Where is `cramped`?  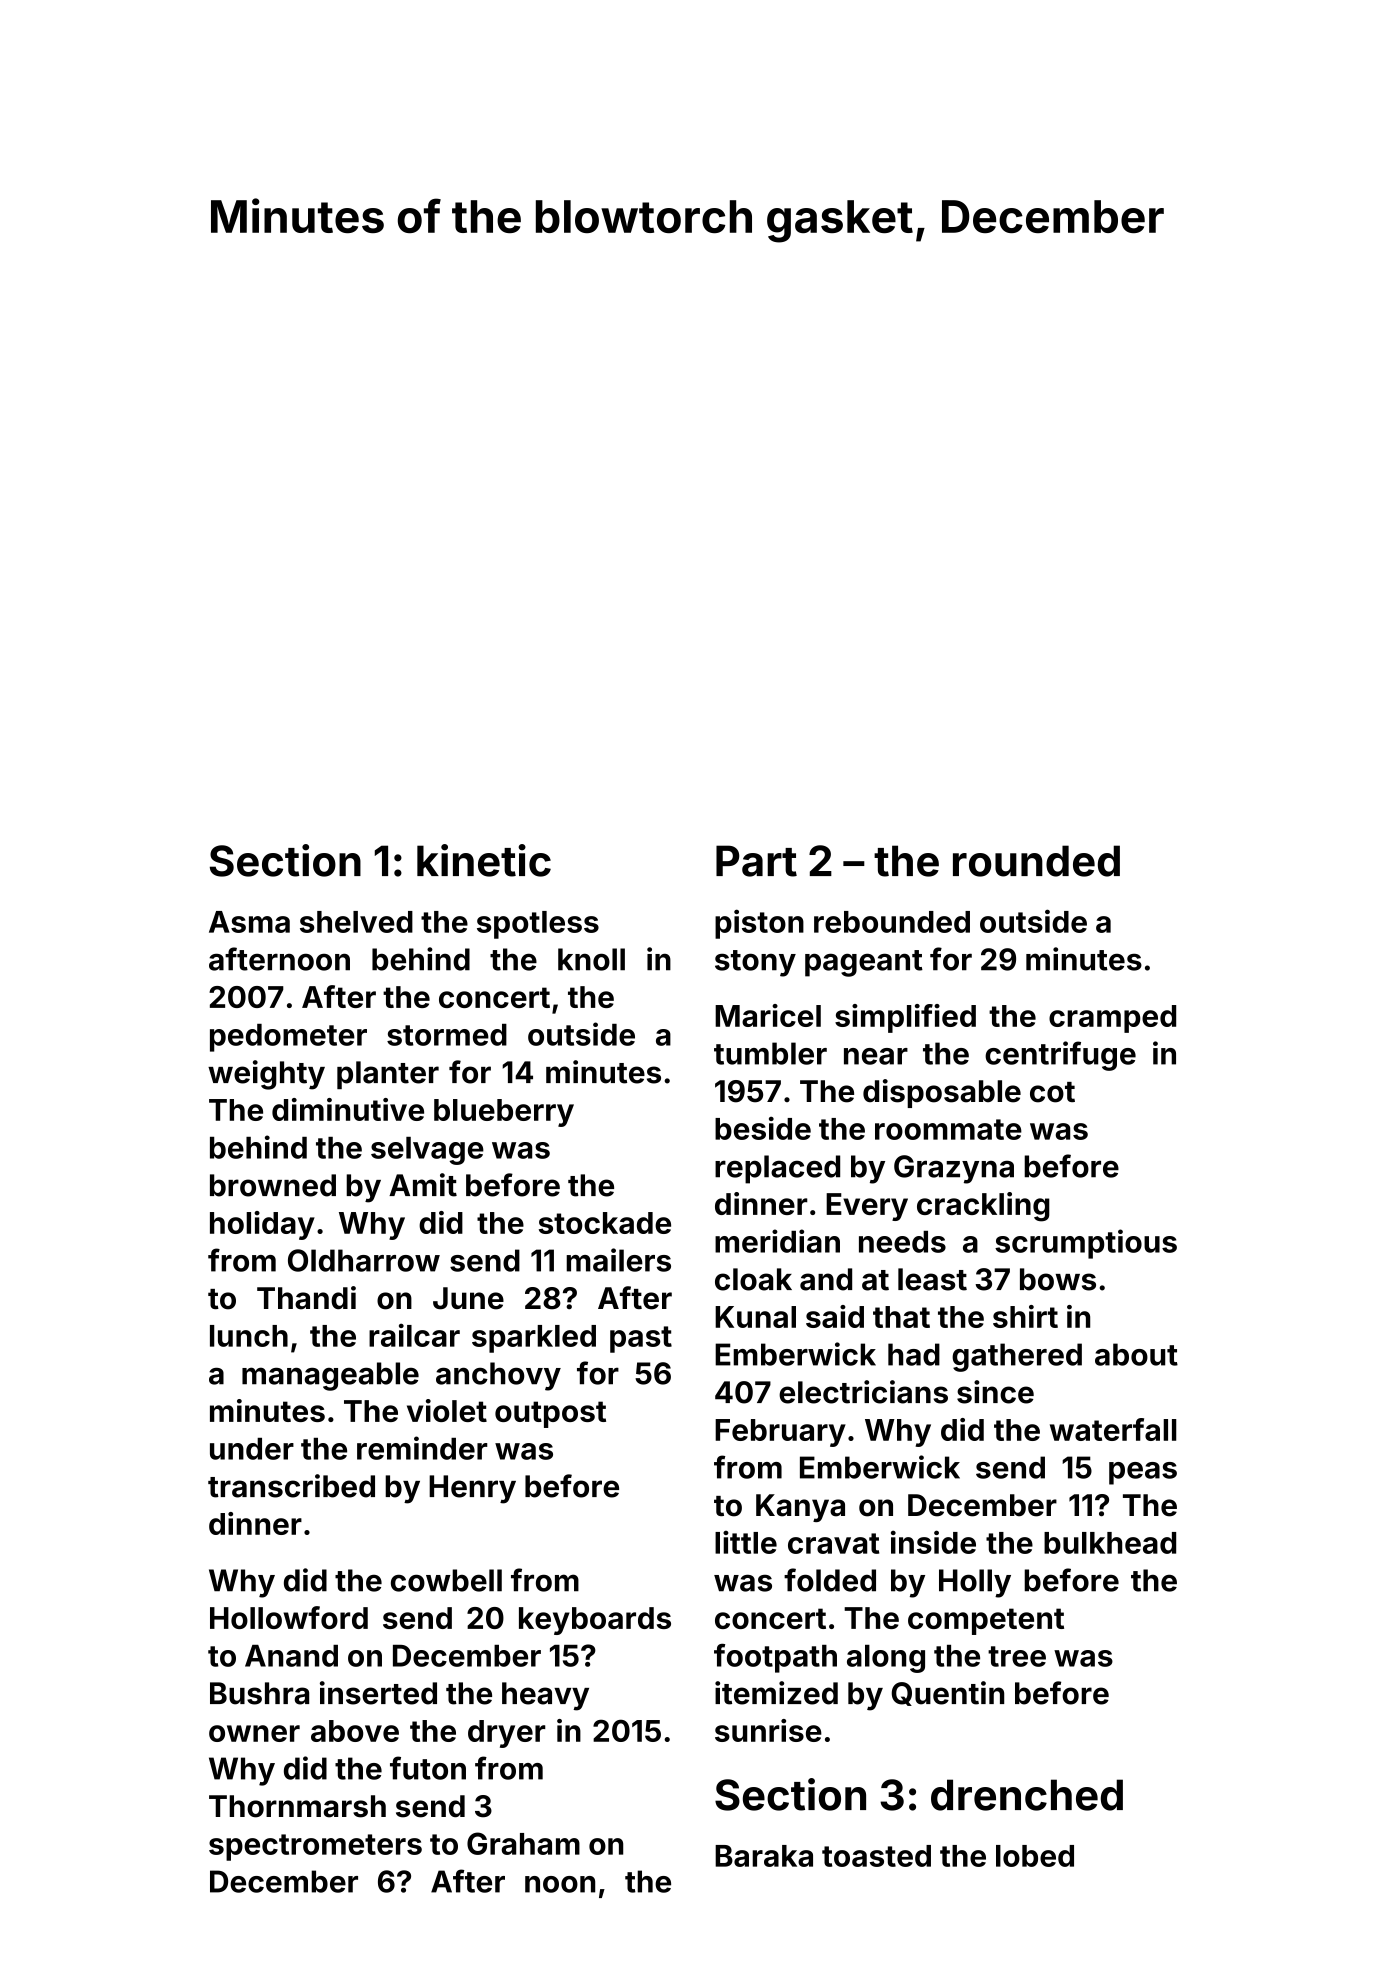 cramped is located at coordinates (1112, 1019).
